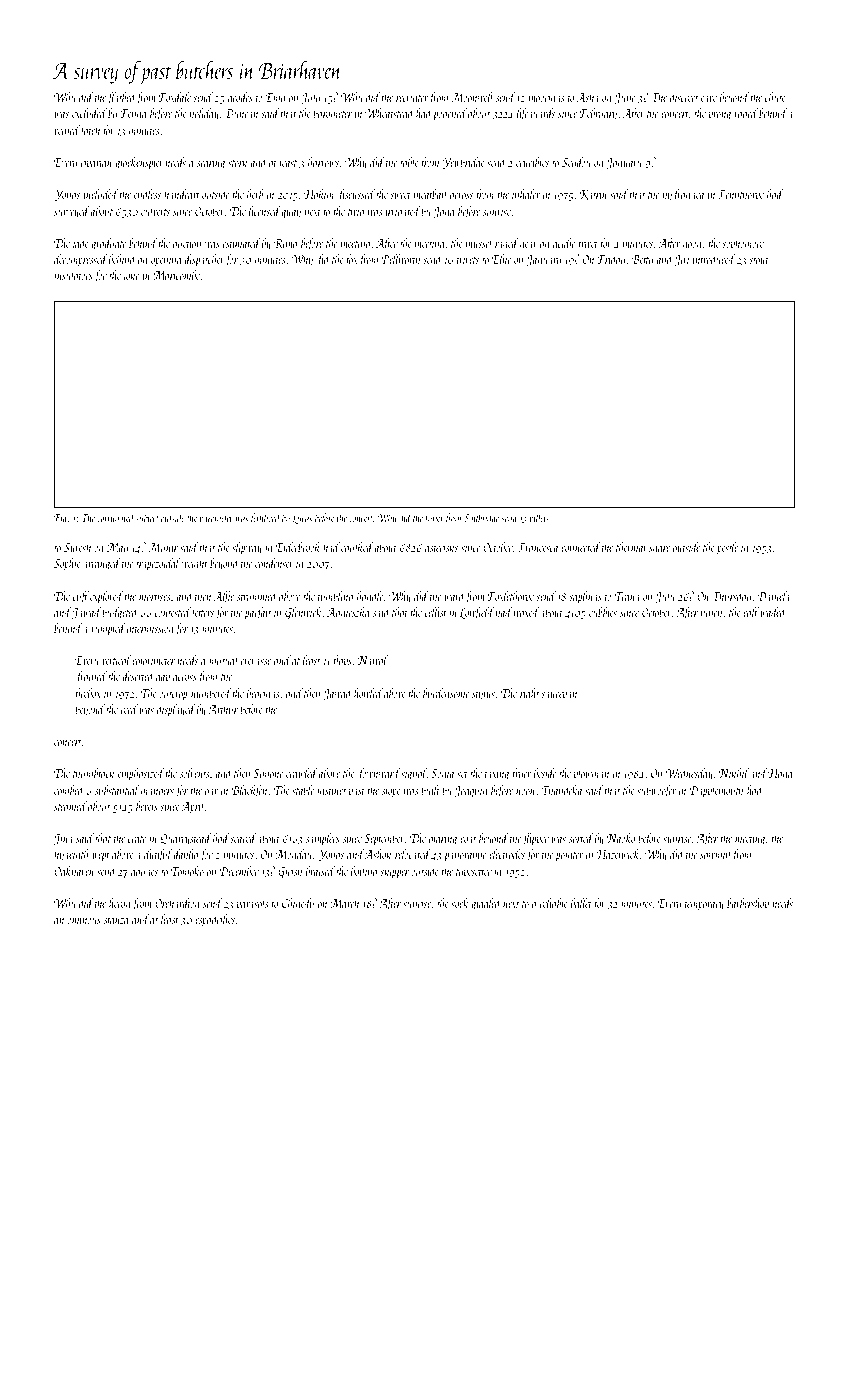  Describe the element at coordinates (87, 694) in the screenshot. I see `firebox` at that location.
